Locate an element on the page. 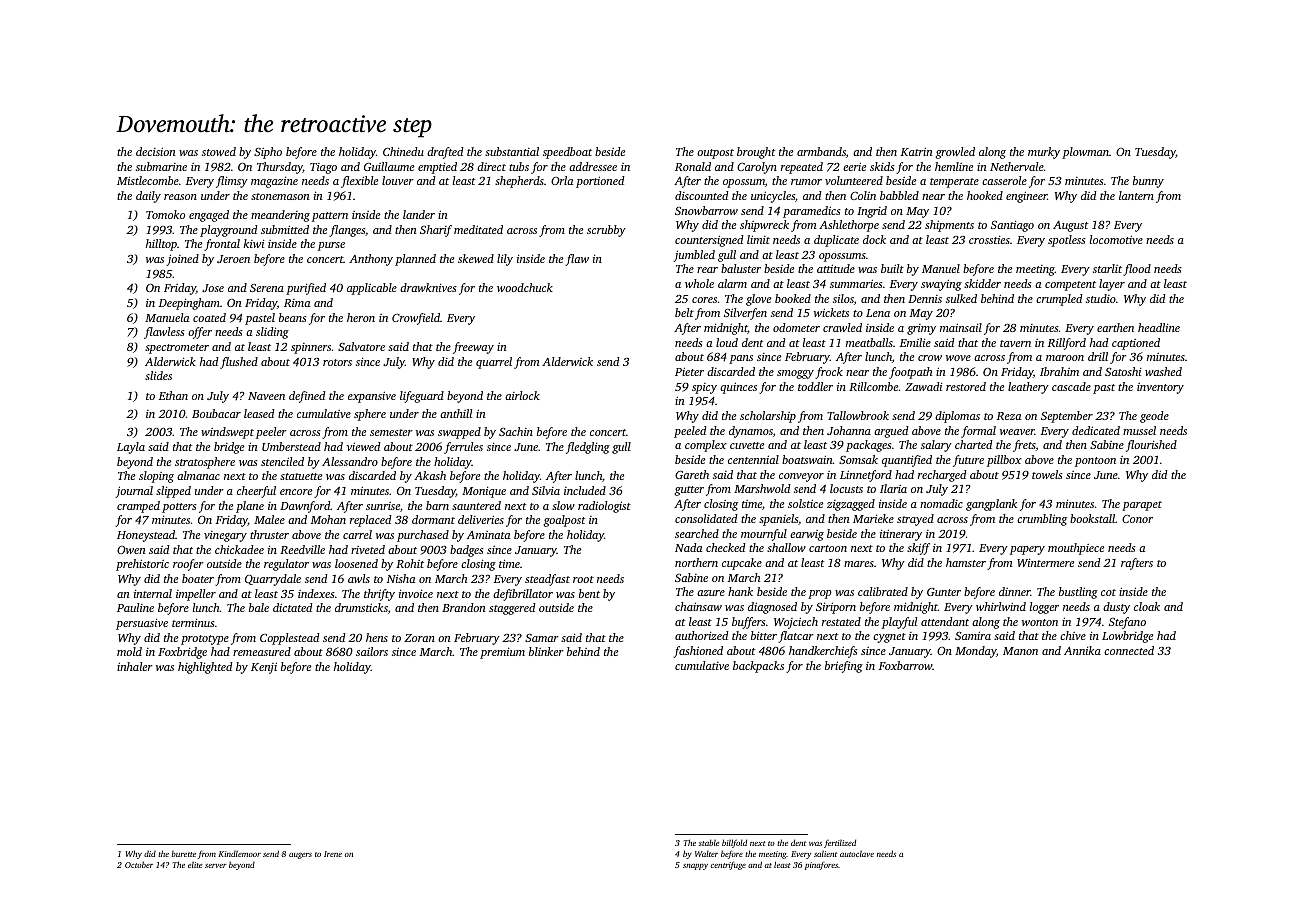 This page has height=924, width=1308. premium is located at coordinates (502, 653).
